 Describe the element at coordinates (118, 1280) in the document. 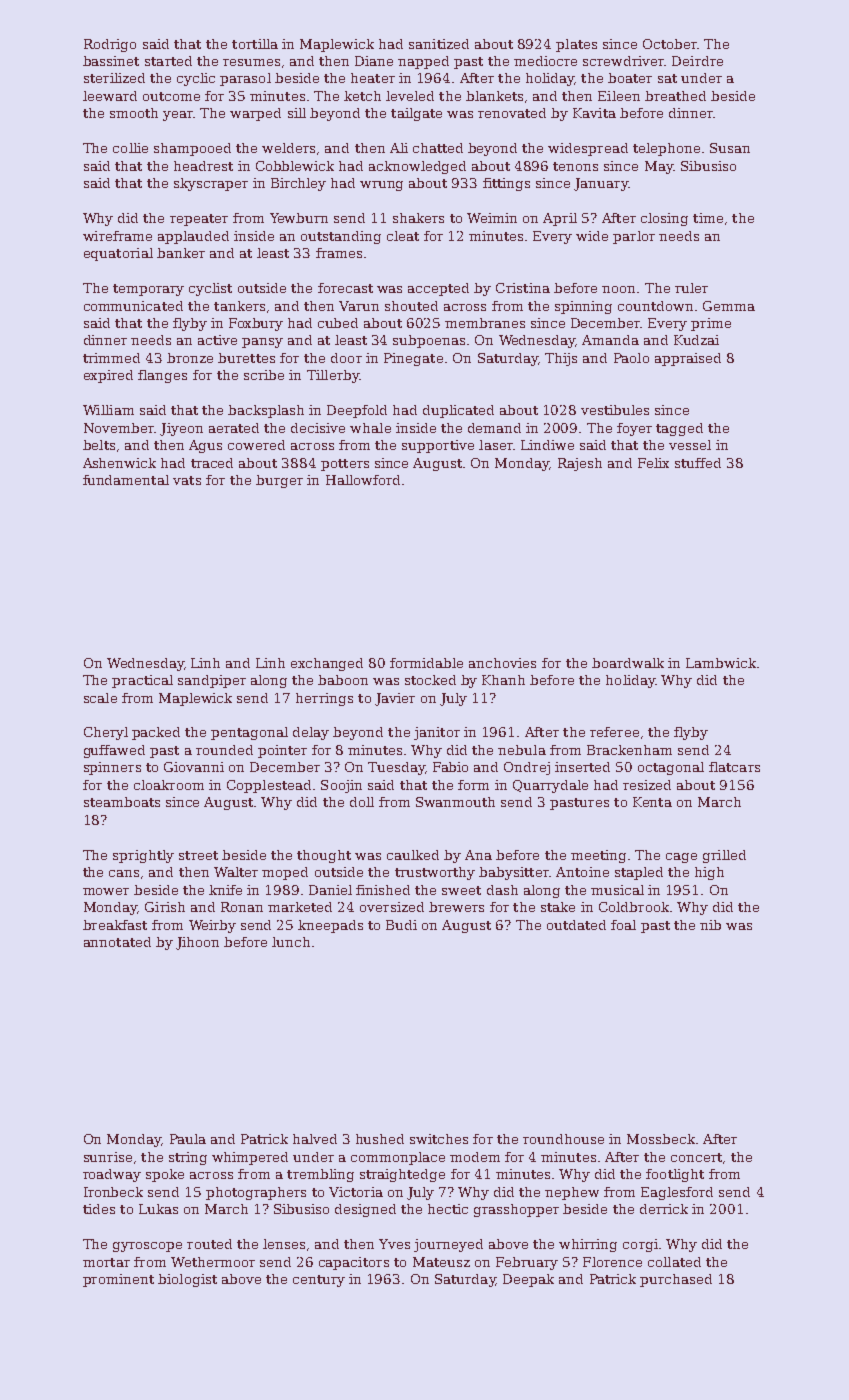

I see `prominent` at that location.
